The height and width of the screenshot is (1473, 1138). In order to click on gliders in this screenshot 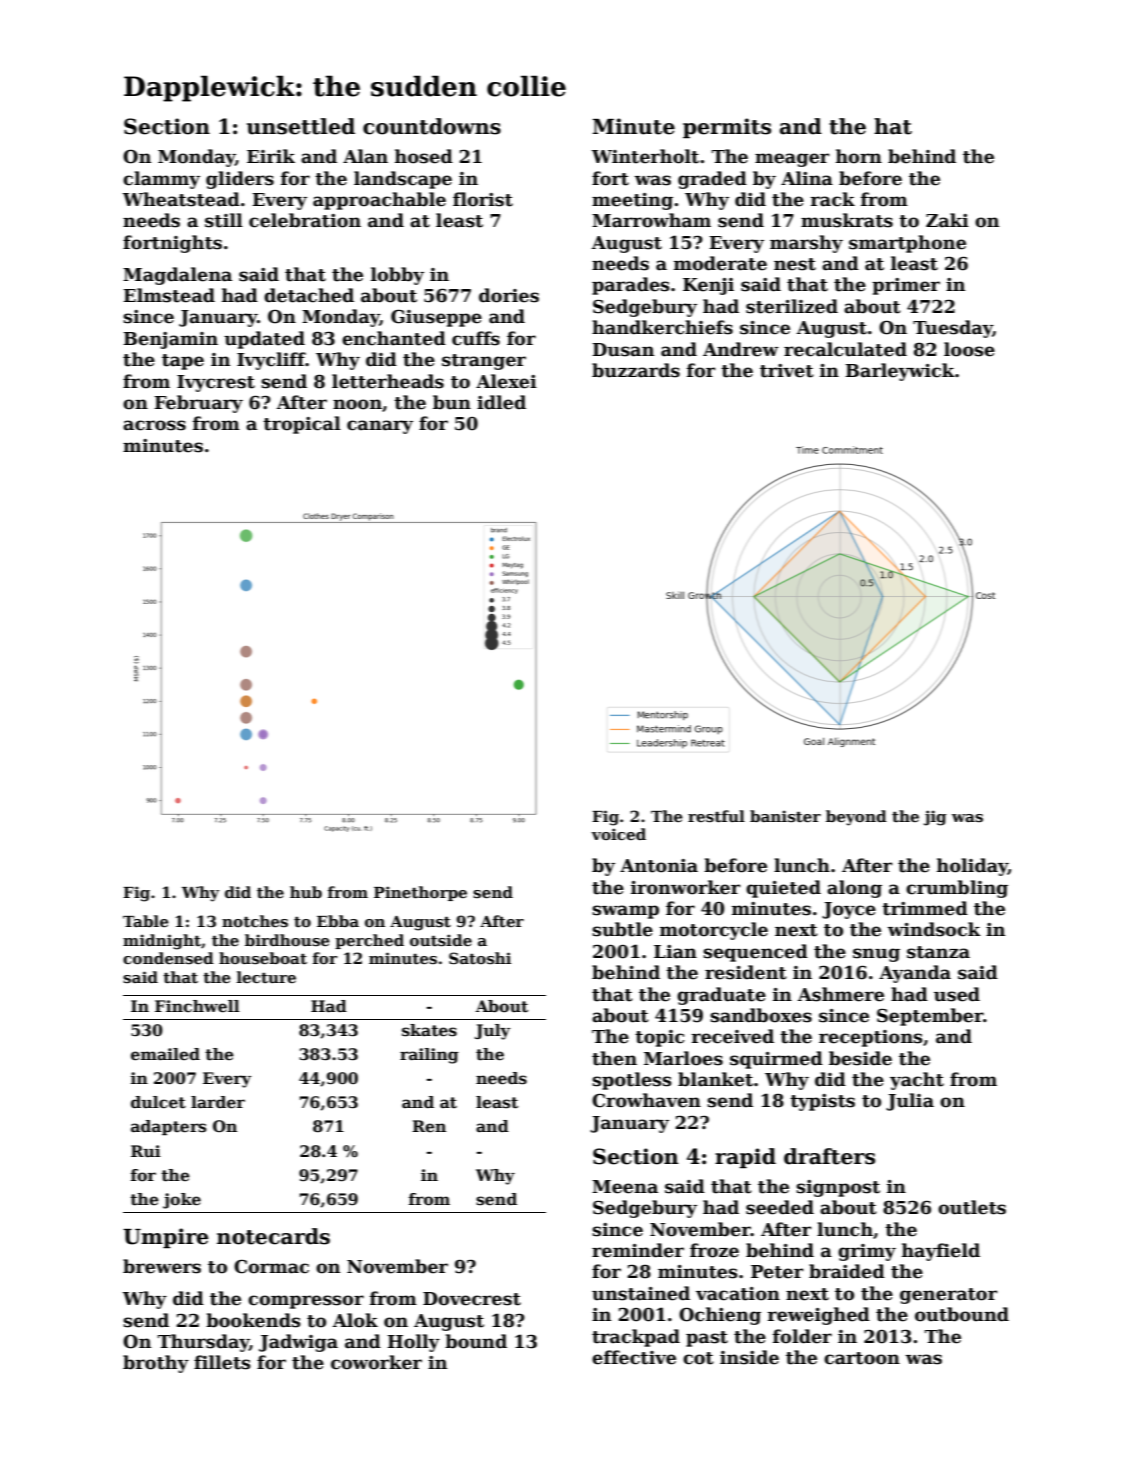, I will do `click(240, 180)`.
